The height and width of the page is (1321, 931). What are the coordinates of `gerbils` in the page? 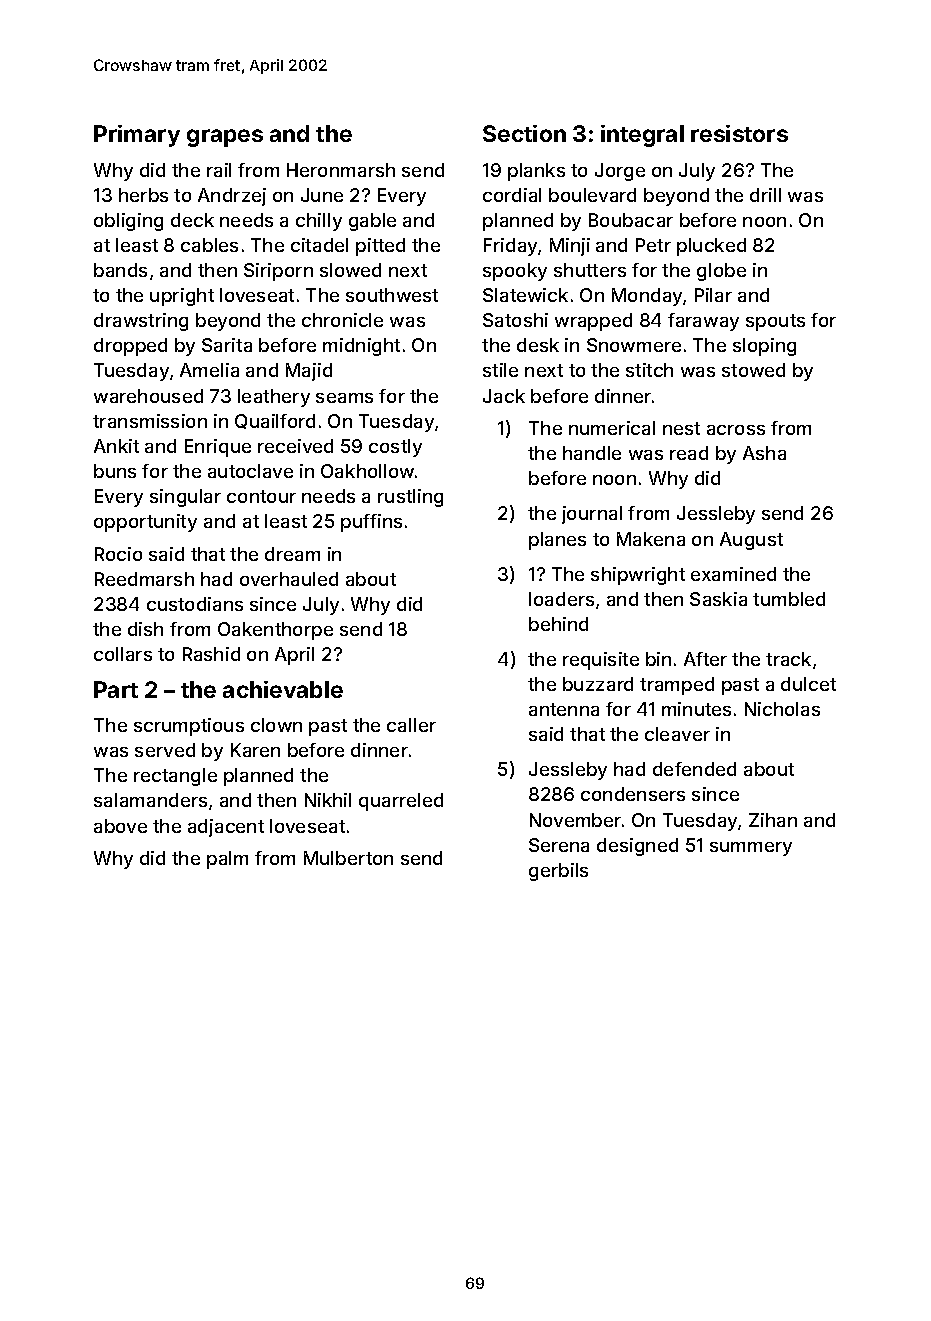 It's located at (558, 872).
